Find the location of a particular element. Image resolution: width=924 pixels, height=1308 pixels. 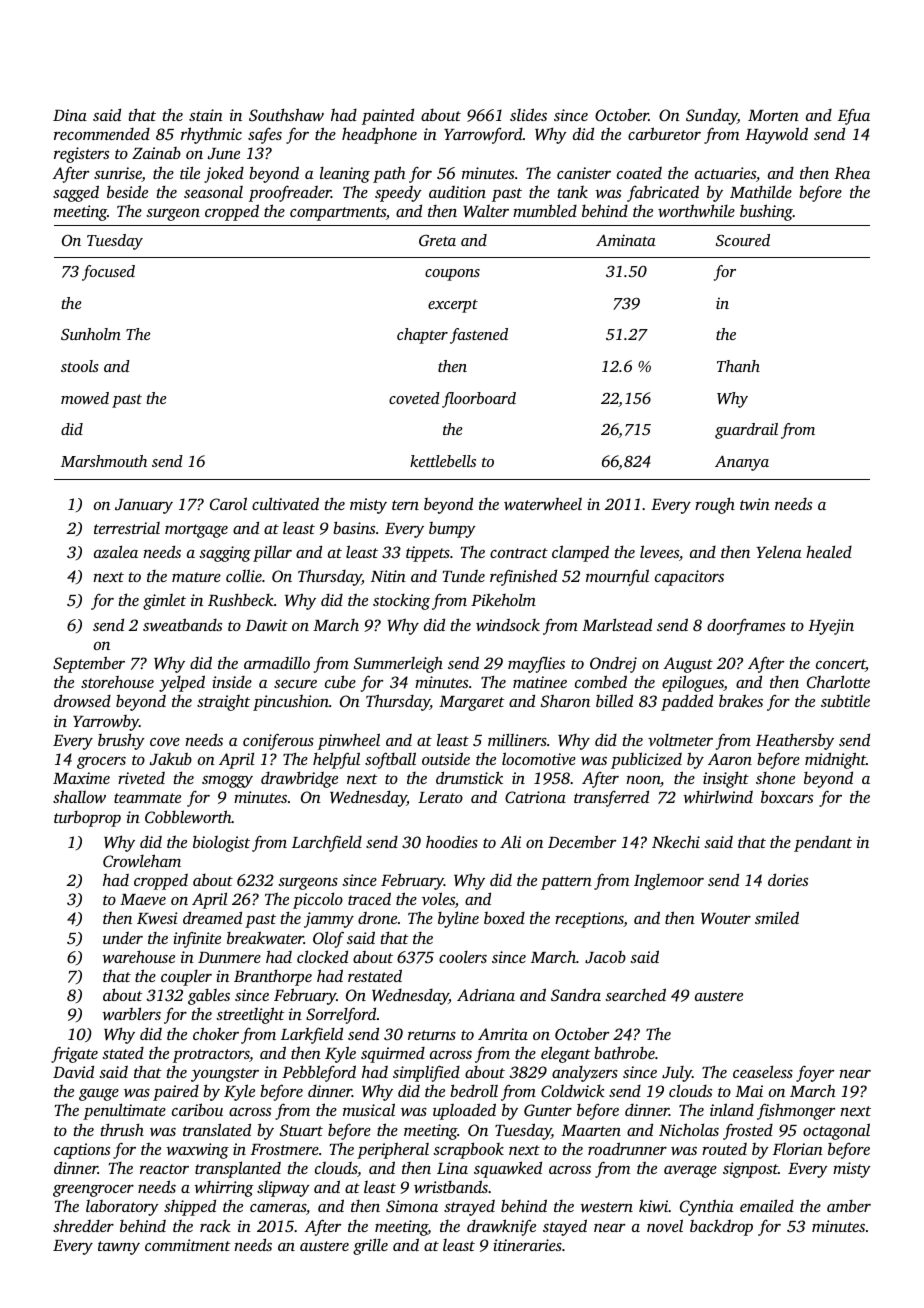

compartments is located at coordinates (338, 214).
